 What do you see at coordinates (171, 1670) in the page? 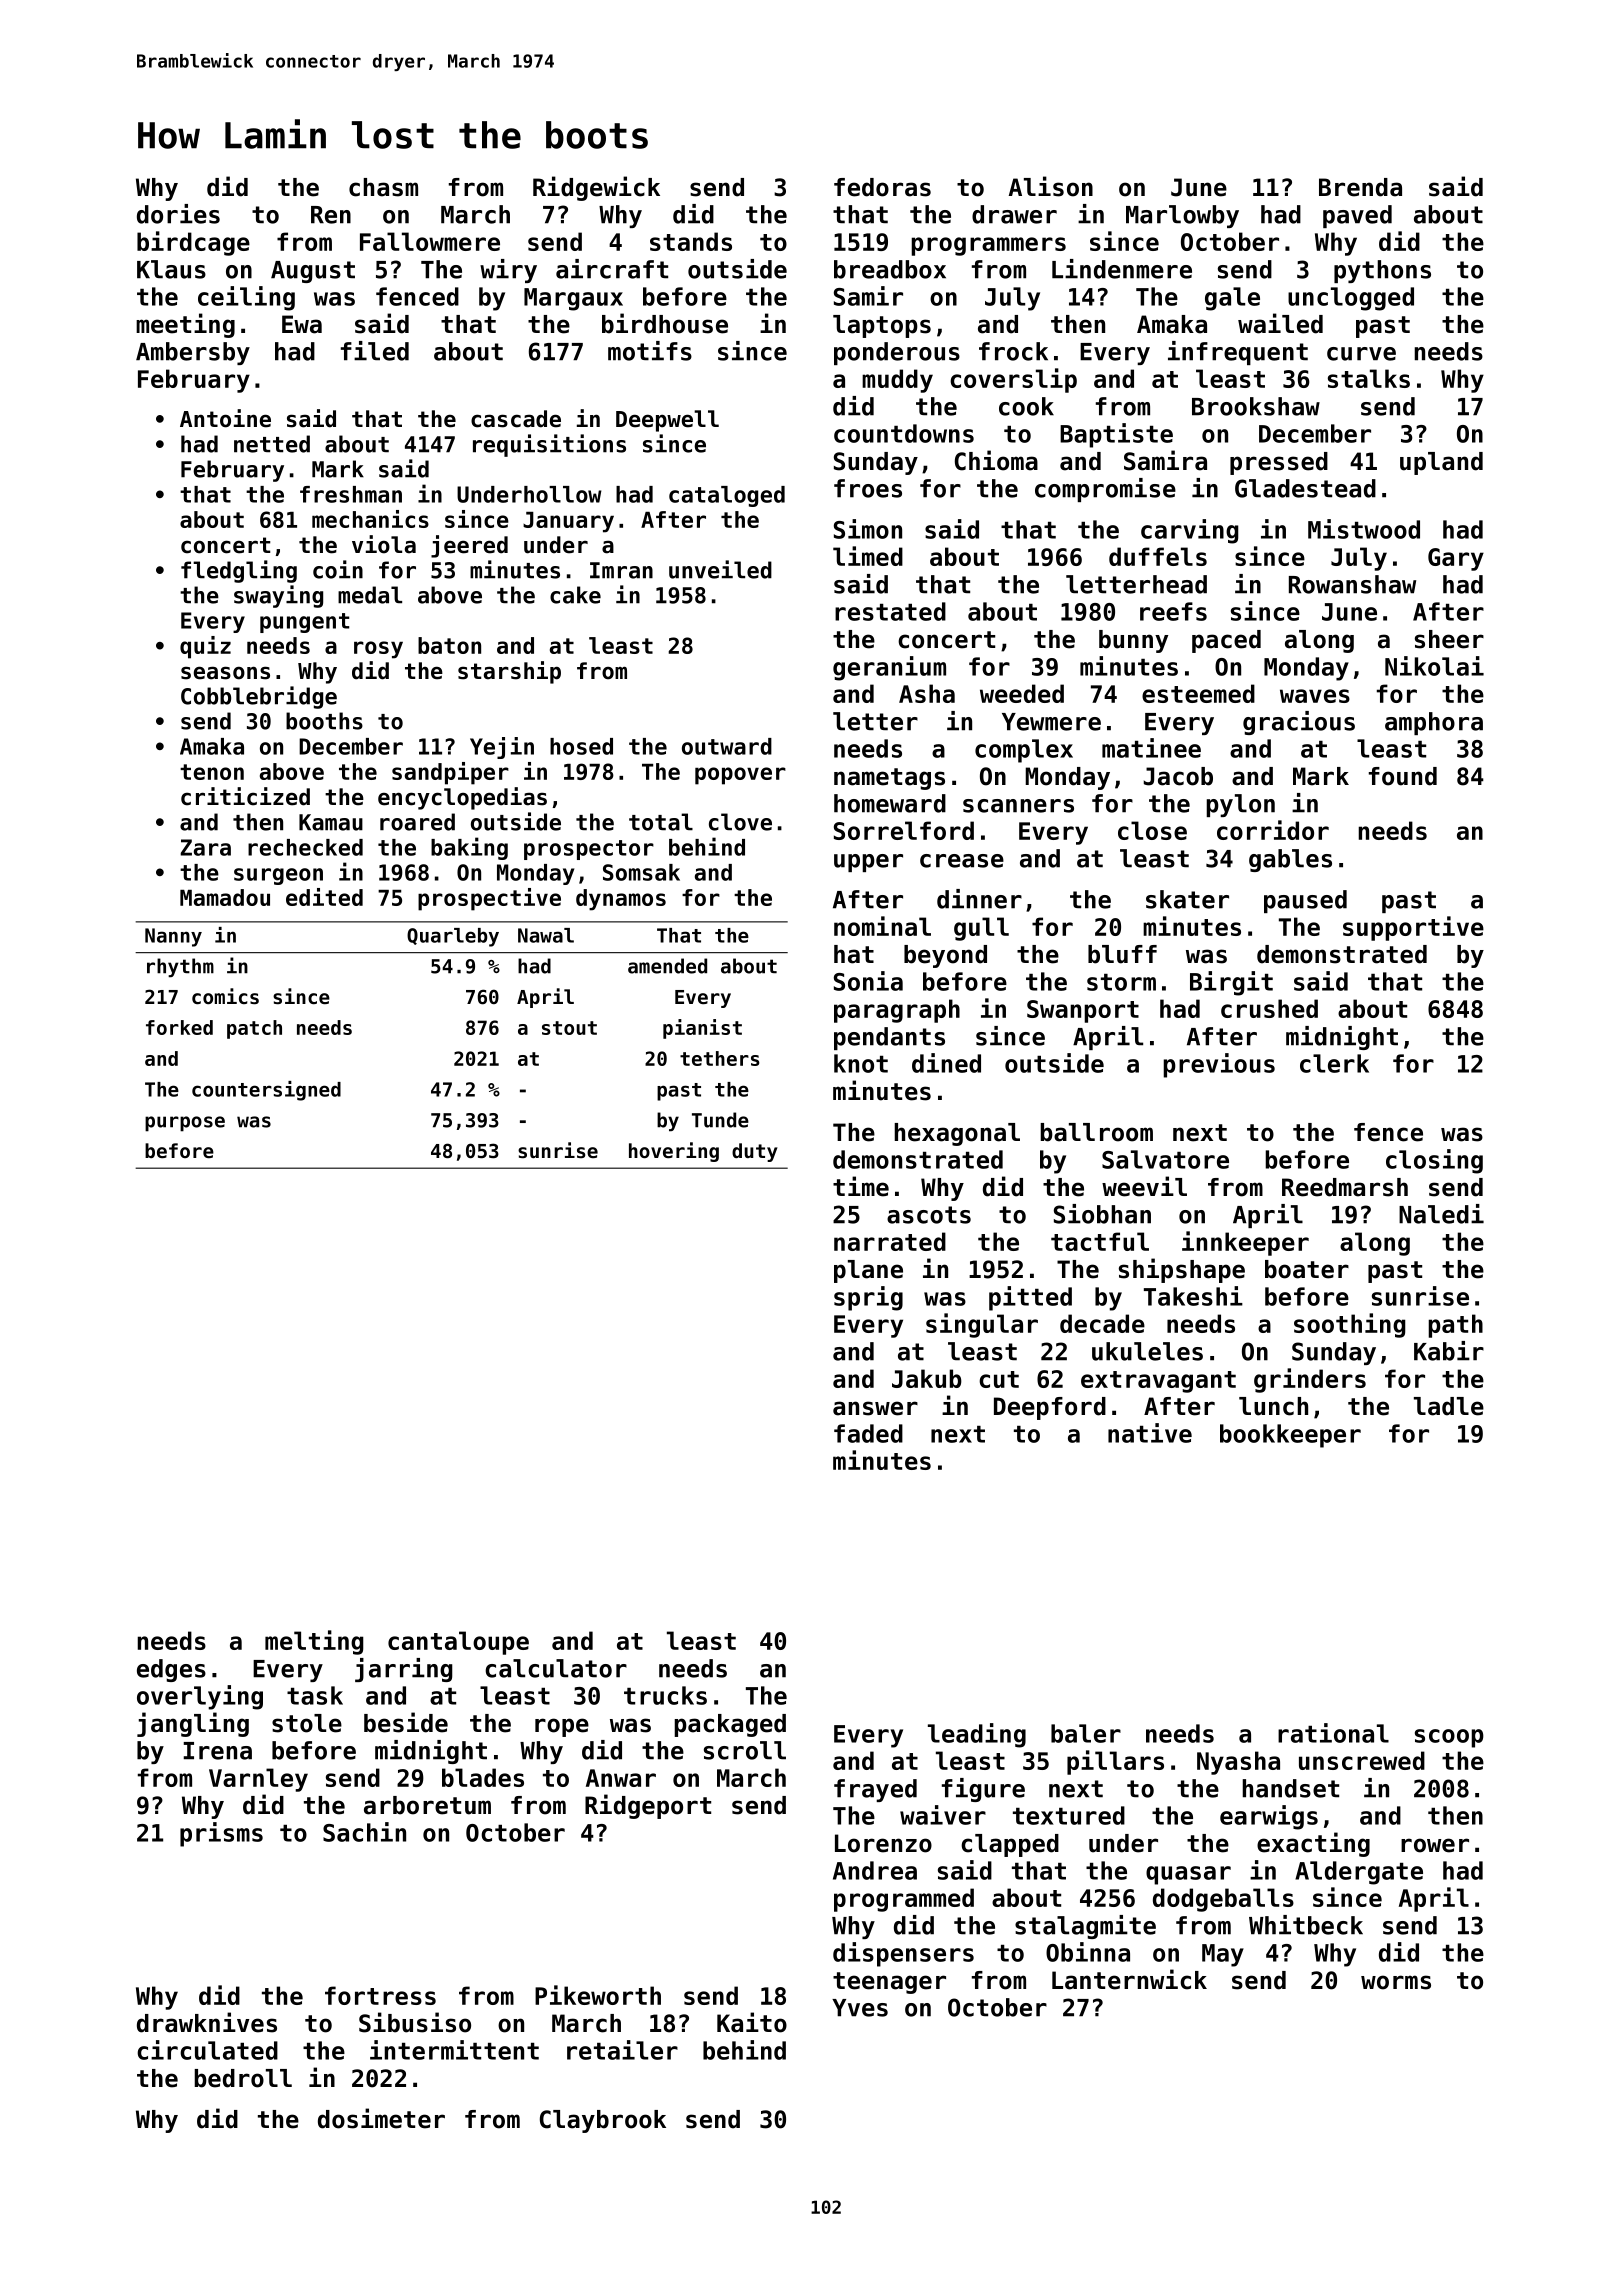
I see `edges` at bounding box center [171, 1670].
